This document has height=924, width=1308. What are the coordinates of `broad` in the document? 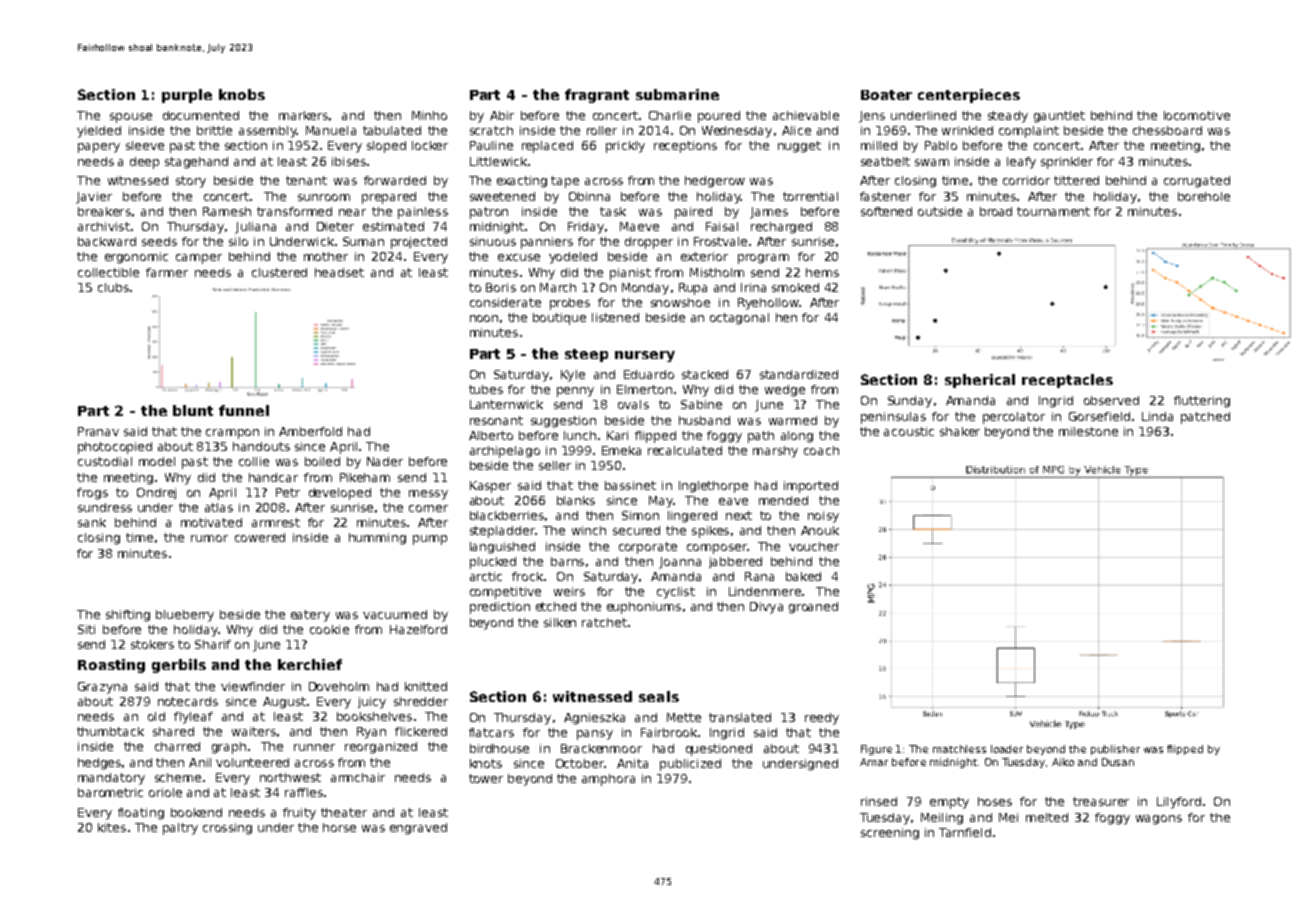 It's located at (996, 211).
